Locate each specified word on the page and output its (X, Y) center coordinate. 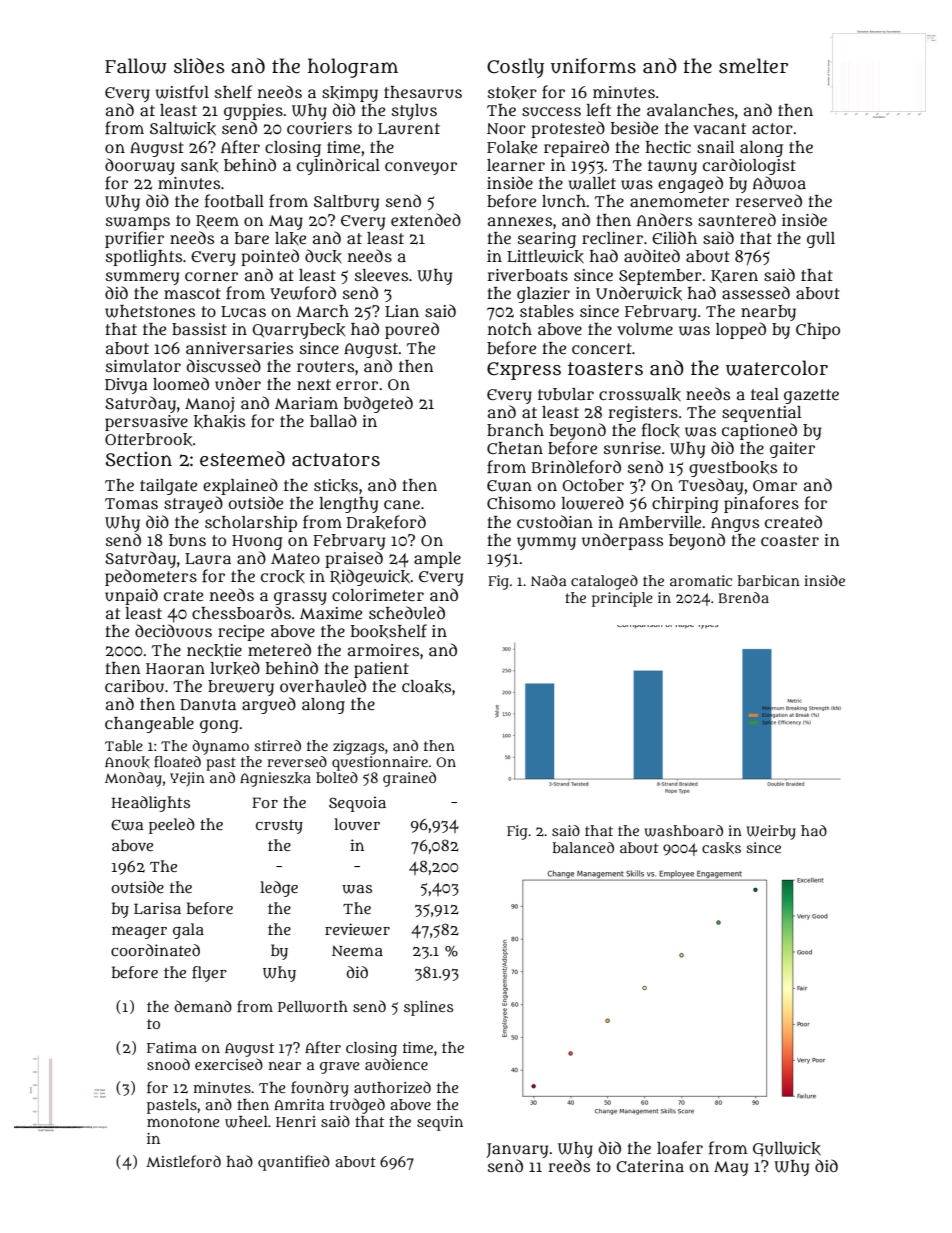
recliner (612, 238)
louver (357, 824)
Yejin (187, 779)
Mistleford (183, 1161)
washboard (683, 831)
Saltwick (183, 129)
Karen (734, 276)
